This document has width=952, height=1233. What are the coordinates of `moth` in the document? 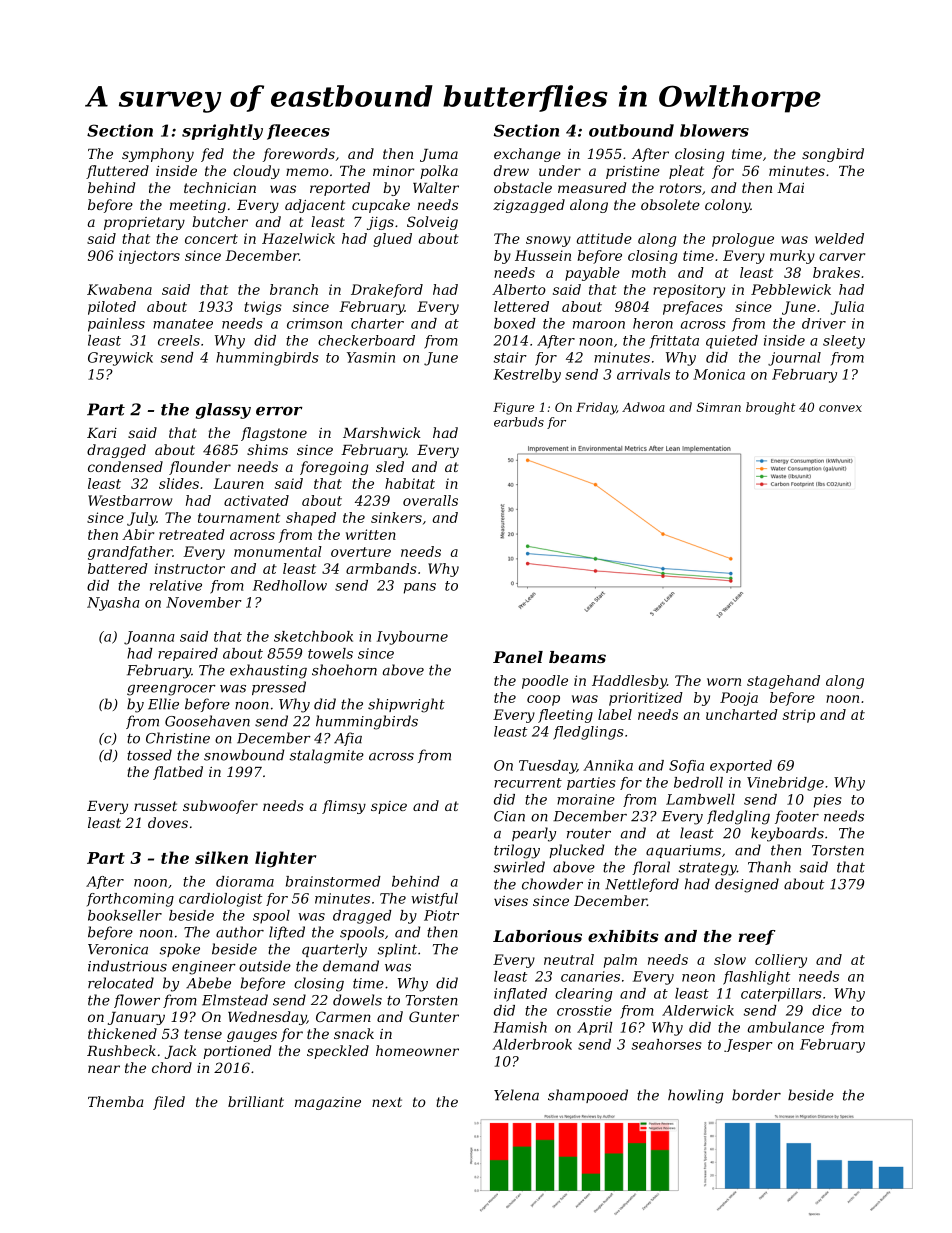 It's located at (649, 272).
